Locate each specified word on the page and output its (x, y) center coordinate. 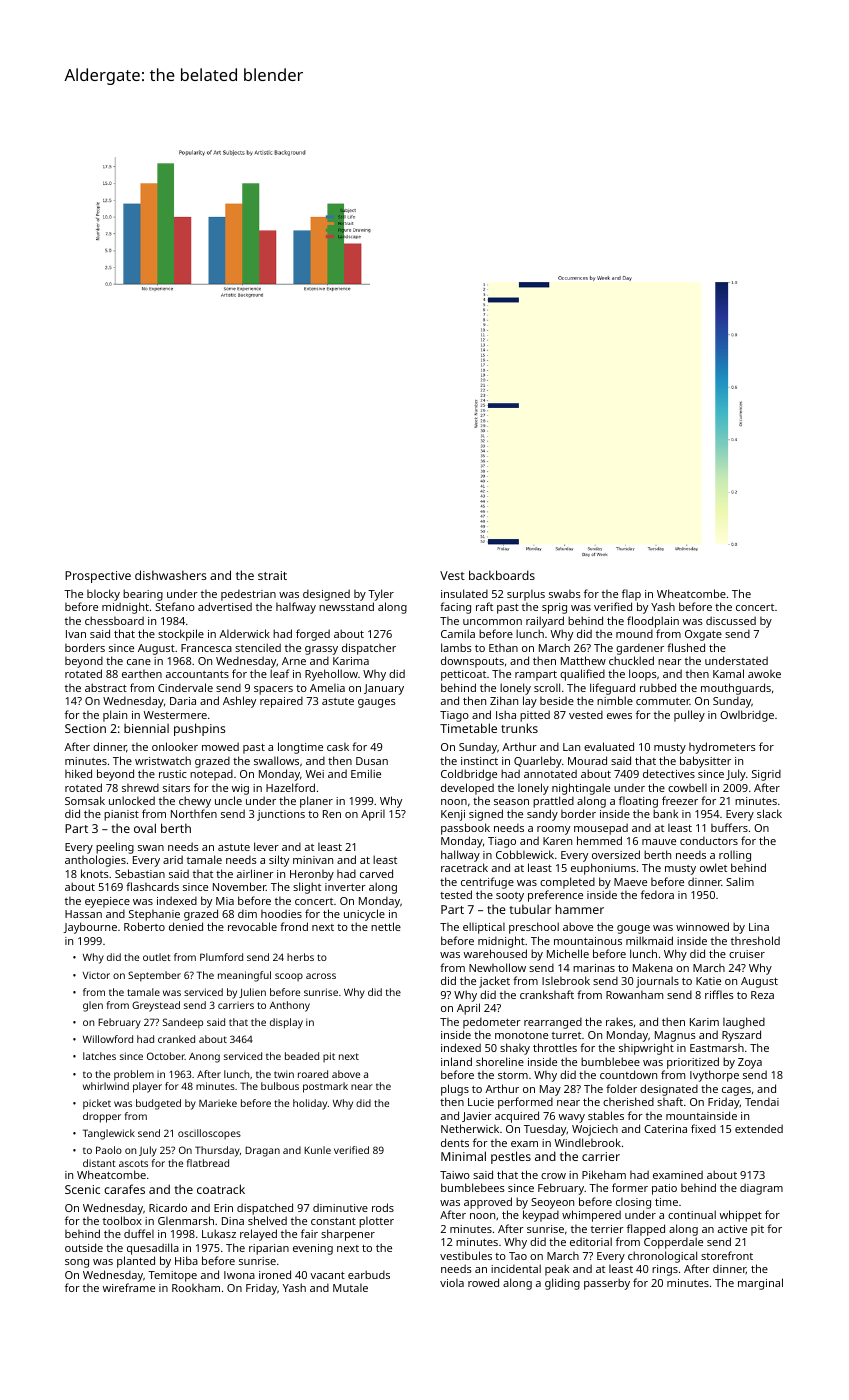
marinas (594, 968)
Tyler (381, 595)
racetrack (464, 867)
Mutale (350, 1288)
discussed (731, 620)
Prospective (98, 577)
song (77, 1263)
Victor (96, 975)
